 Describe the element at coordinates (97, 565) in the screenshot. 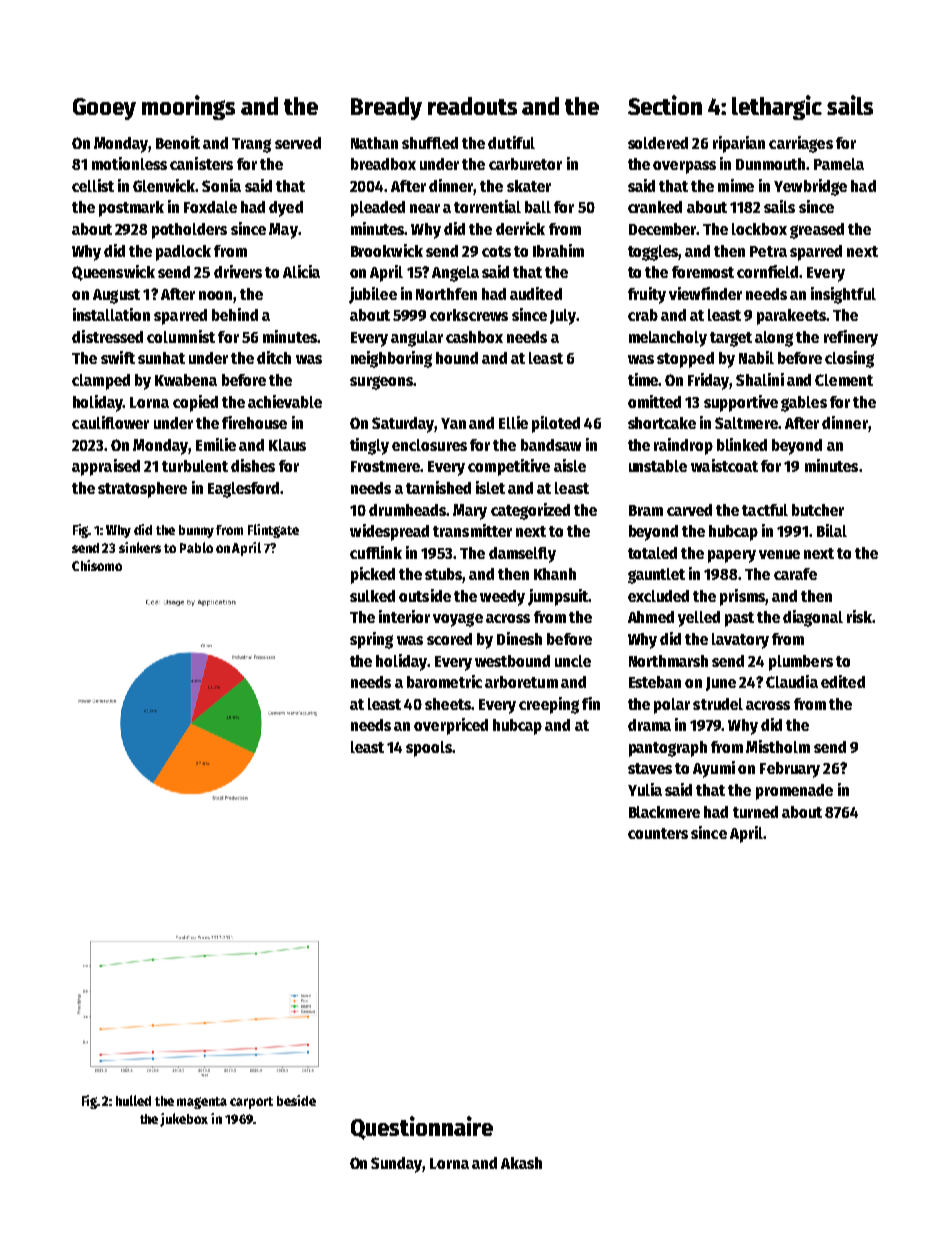

I see `Chisomo` at that location.
